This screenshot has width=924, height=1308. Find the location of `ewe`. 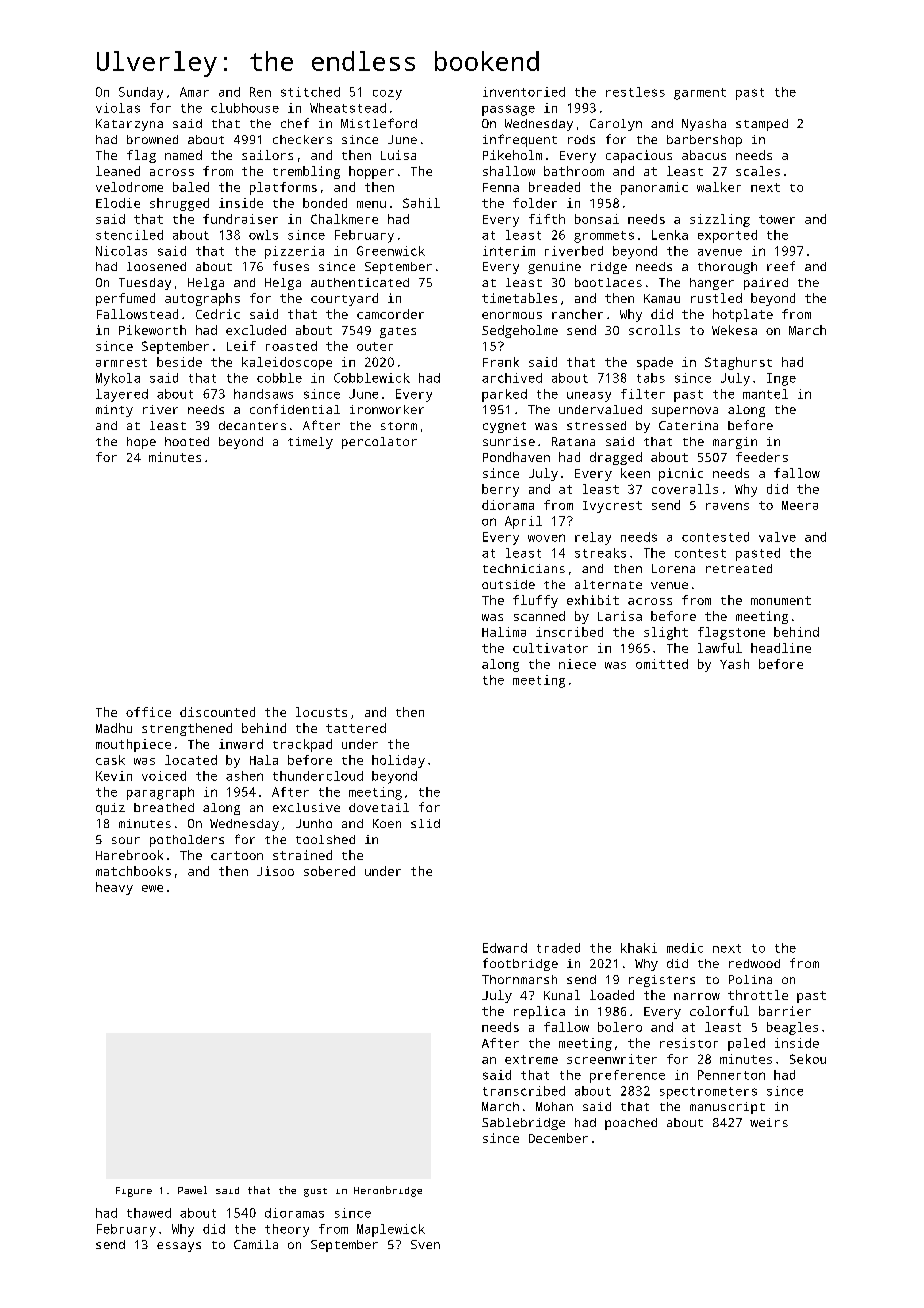

ewe is located at coordinates (152, 888).
